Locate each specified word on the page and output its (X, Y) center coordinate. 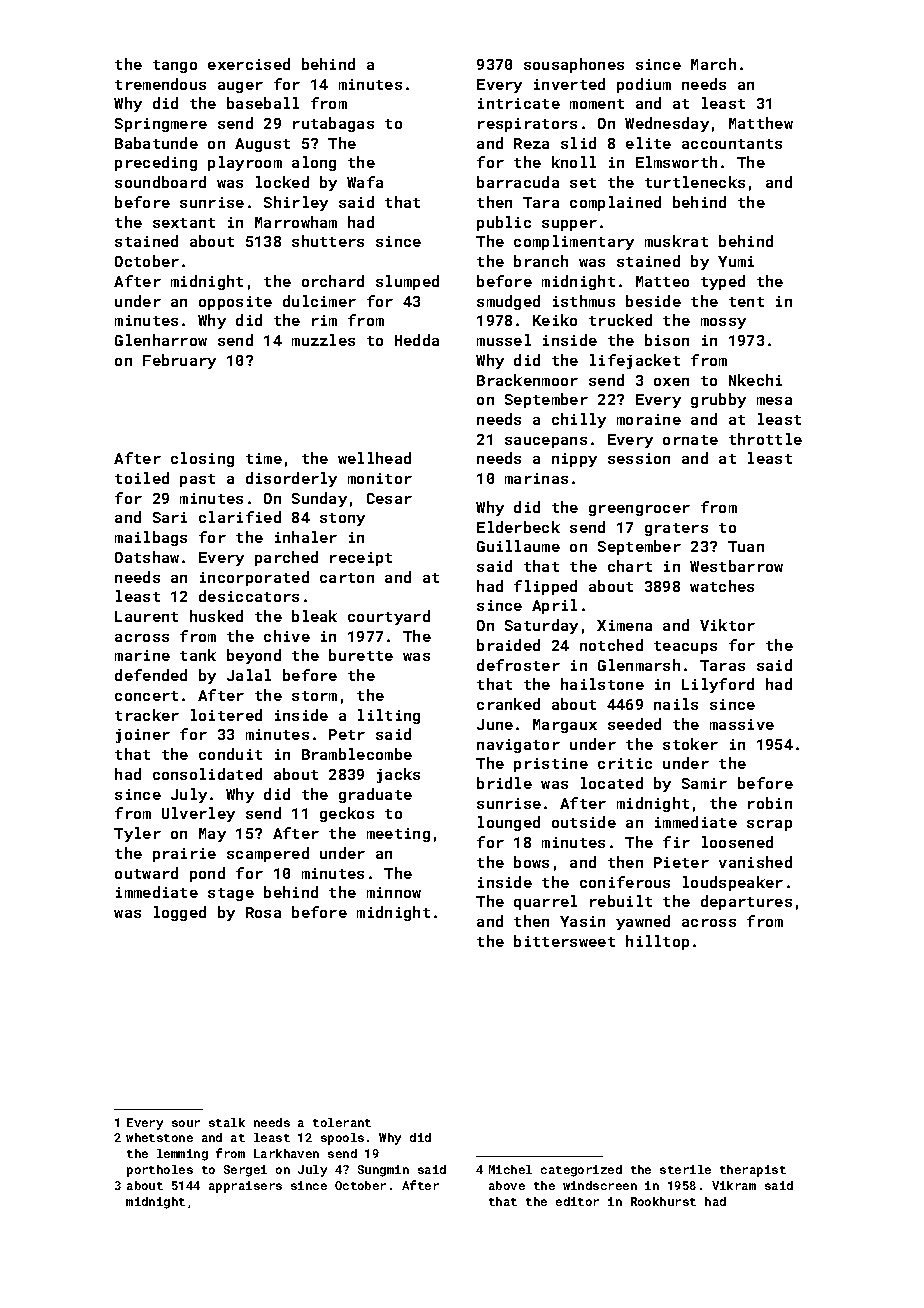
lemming (182, 1155)
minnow (394, 892)
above (507, 1185)
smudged (508, 302)
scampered (268, 854)
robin (770, 803)
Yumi (736, 261)
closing (202, 459)
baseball (263, 103)
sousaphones (574, 65)
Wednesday (667, 124)
